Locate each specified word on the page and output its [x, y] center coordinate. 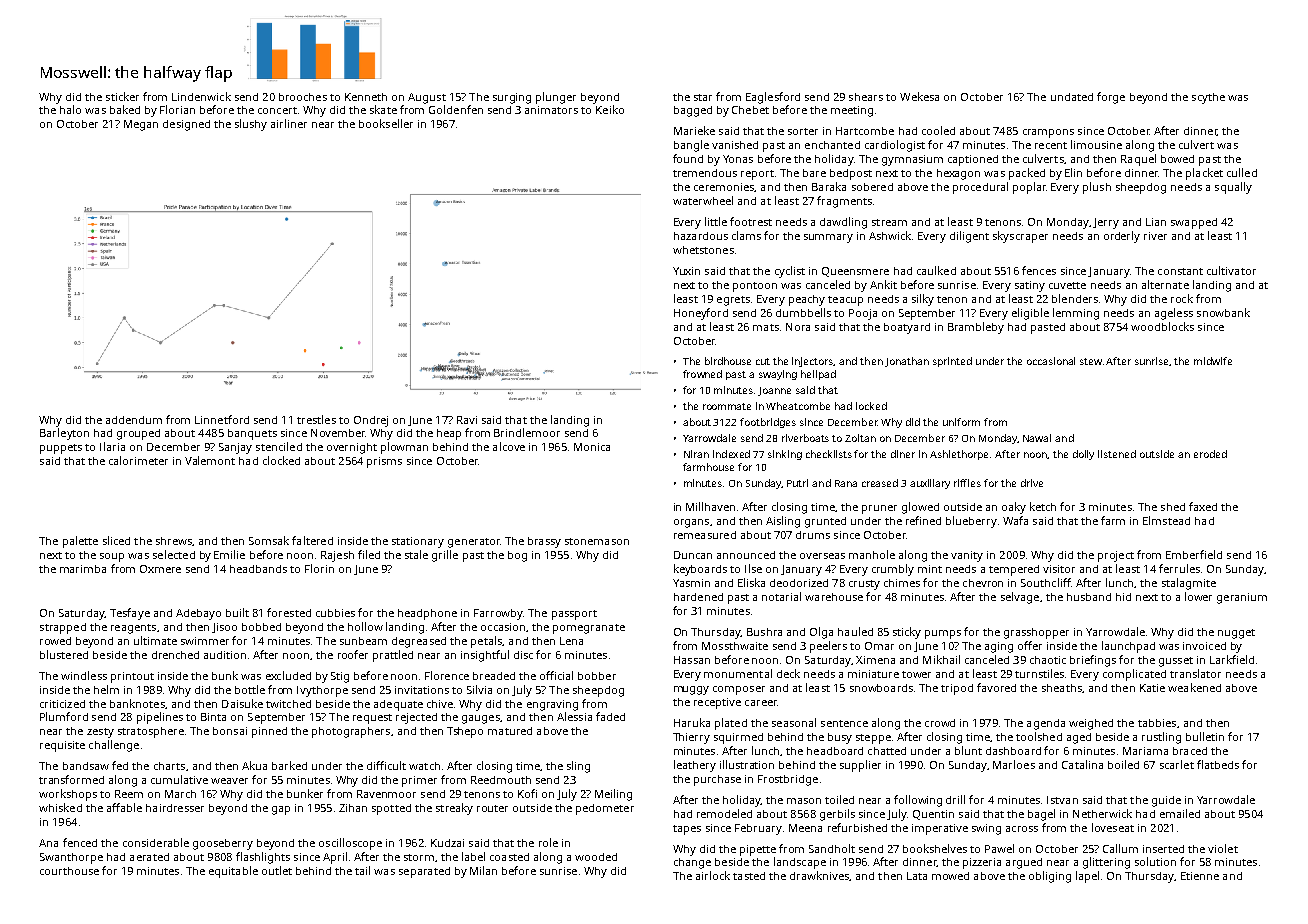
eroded [1210, 454]
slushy [251, 125]
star [703, 97]
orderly [1122, 237]
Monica [592, 447]
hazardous [701, 236]
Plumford [64, 716]
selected [174, 554]
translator [1195, 673]
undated [1072, 97]
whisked [60, 807]
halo [70, 109]
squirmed [738, 738]
